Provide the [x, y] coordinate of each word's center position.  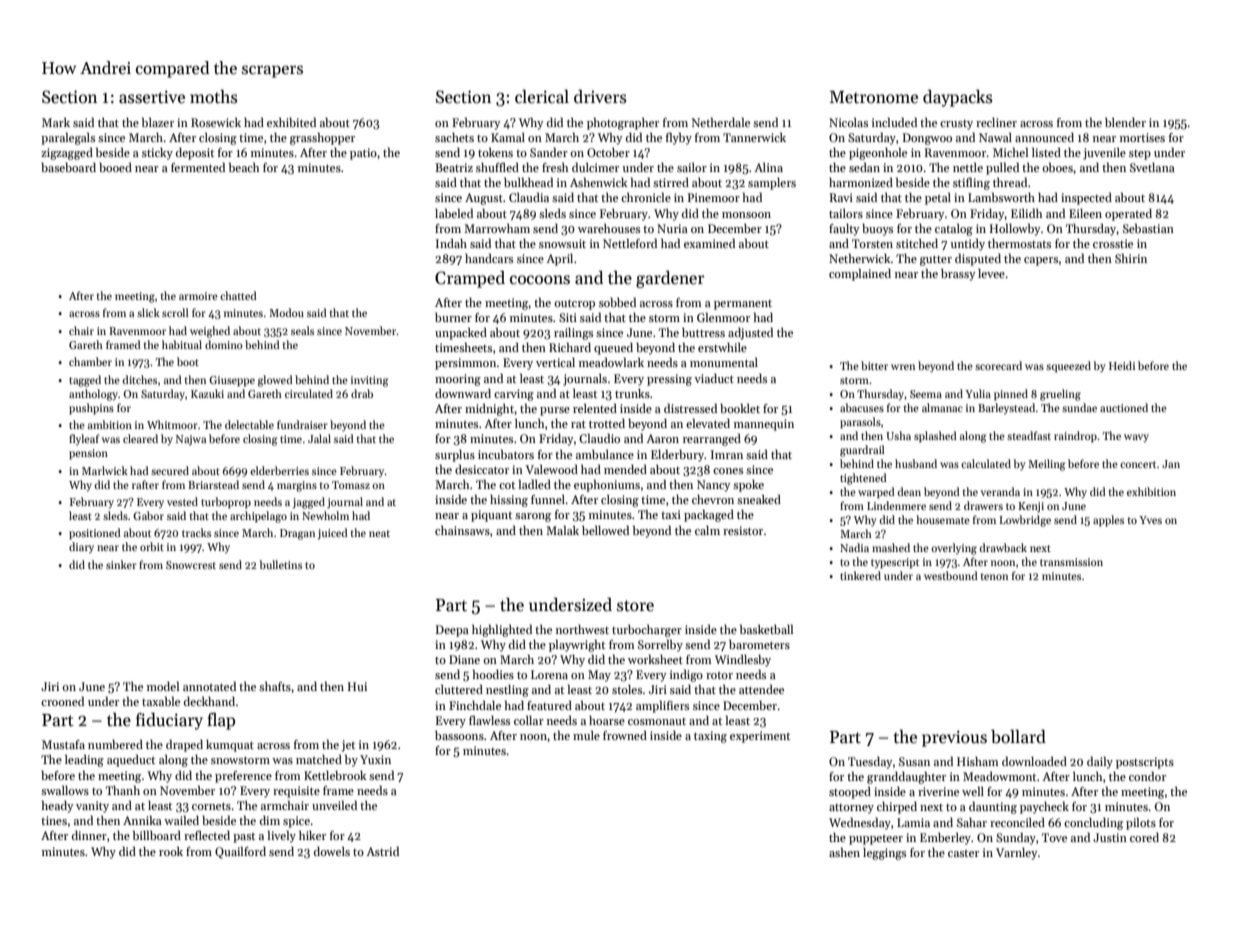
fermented [198, 167]
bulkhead [528, 182]
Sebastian [1148, 228]
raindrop [1075, 437]
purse [555, 411]
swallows [65, 790]
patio [363, 154]
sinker [121, 564]
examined [709, 243]
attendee [761, 689]
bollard [1018, 737]
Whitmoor [172, 424]
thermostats [1019, 243]
